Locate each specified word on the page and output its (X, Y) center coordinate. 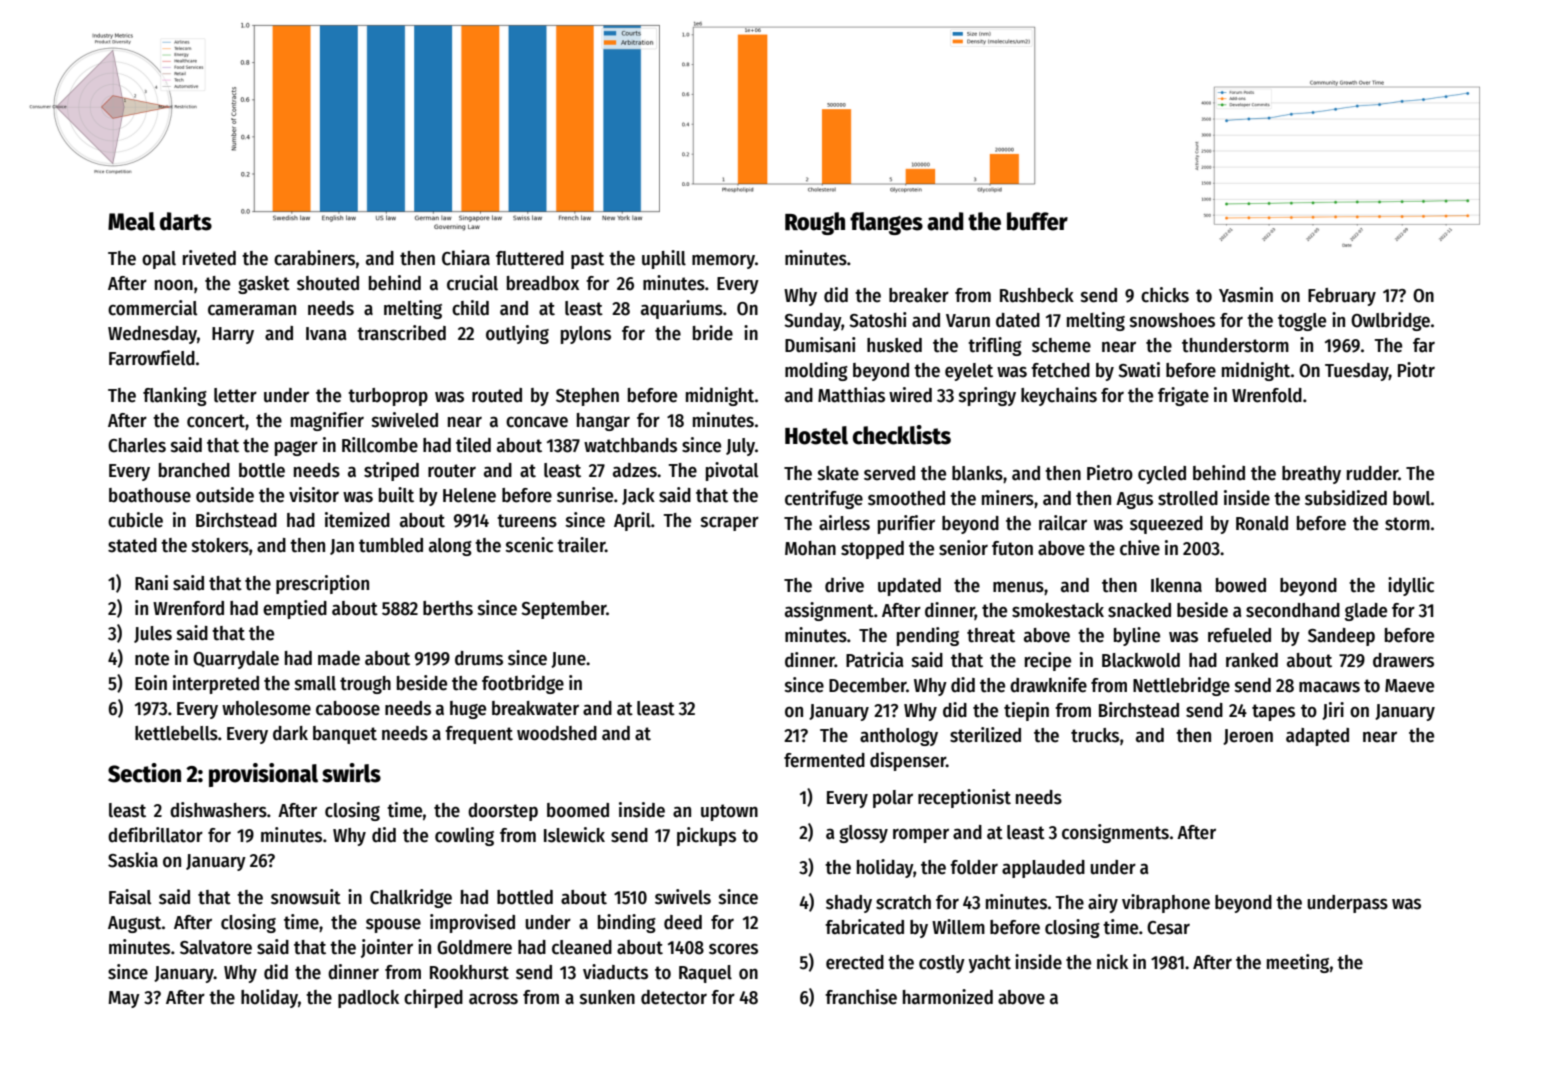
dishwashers (218, 810)
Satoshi (878, 320)
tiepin (1026, 711)
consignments (1115, 833)
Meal (131, 221)
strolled (1188, 498)
